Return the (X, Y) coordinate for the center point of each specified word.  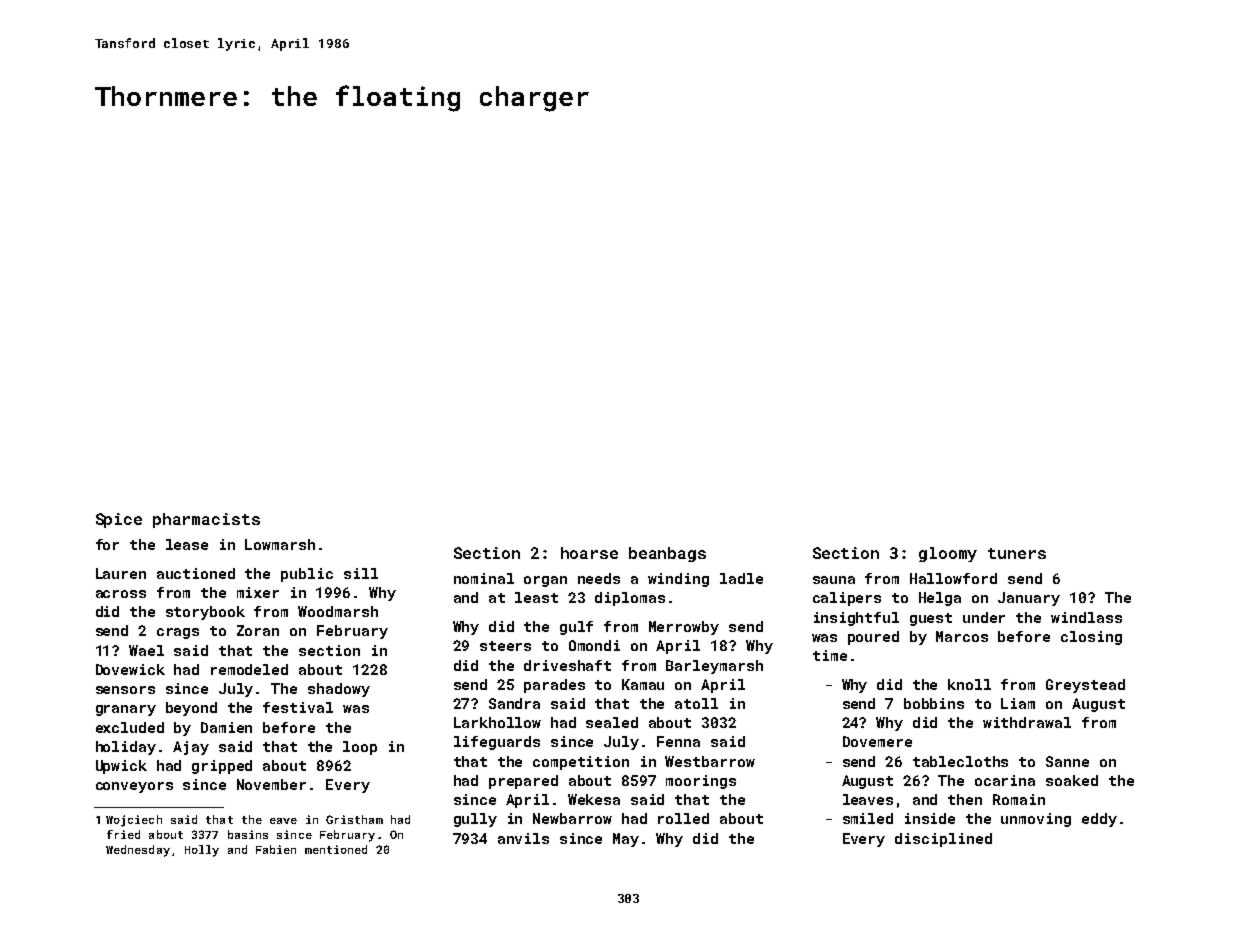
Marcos (962, 636)
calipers (847, 599)
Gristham (354, 819)
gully (475, 820)
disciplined (943, 840)
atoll (696, 703)
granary (126, 710)
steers (505, 646)
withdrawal (1027, 722)
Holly (202, 851)
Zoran (258, 630)
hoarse (589, 553)
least (536, 597)
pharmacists (206, 520)
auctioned (196, 573)
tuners (1017, 553)
